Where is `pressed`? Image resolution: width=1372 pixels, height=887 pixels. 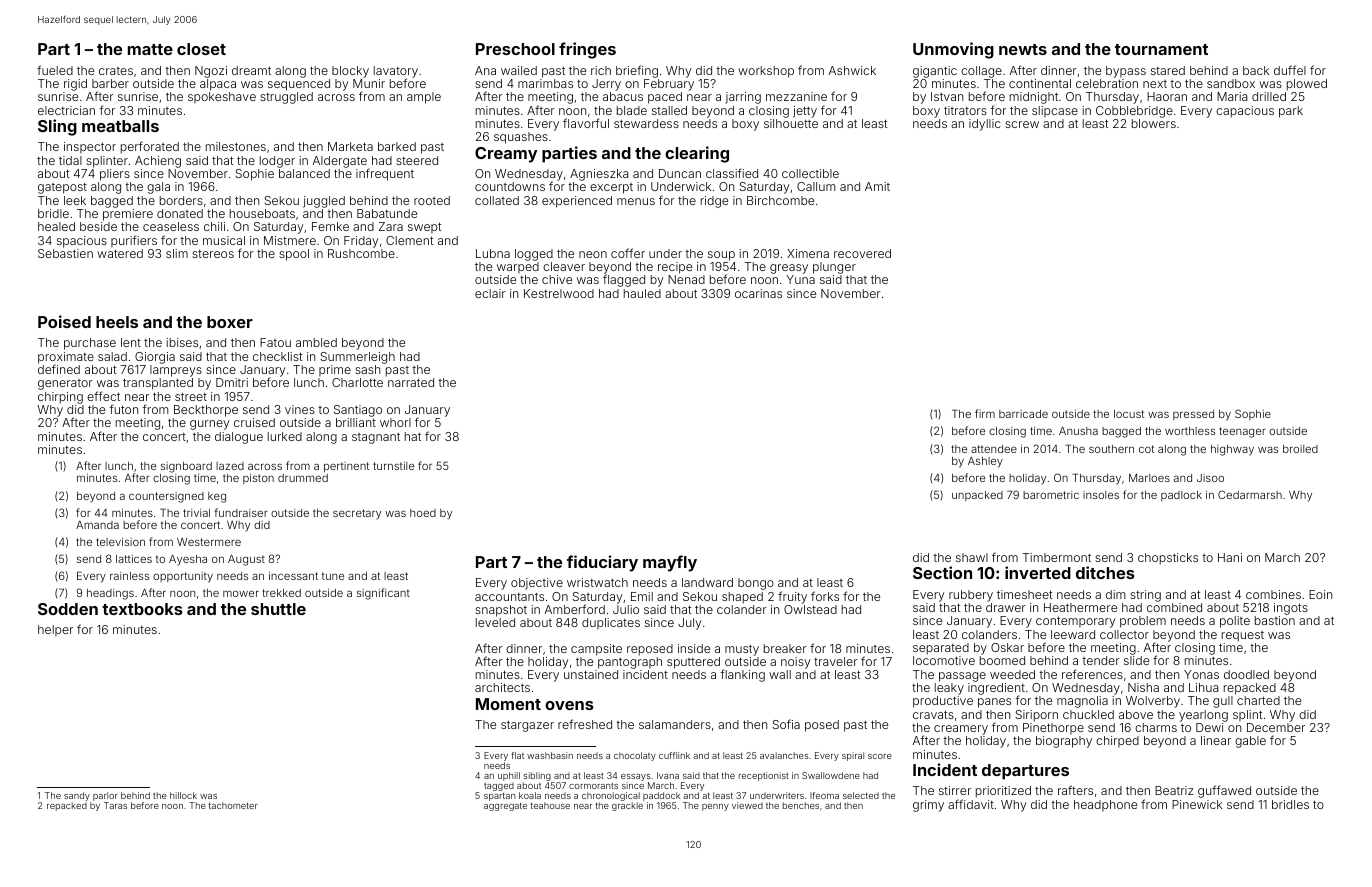 pressed is located at coordinates (1193, 415).
